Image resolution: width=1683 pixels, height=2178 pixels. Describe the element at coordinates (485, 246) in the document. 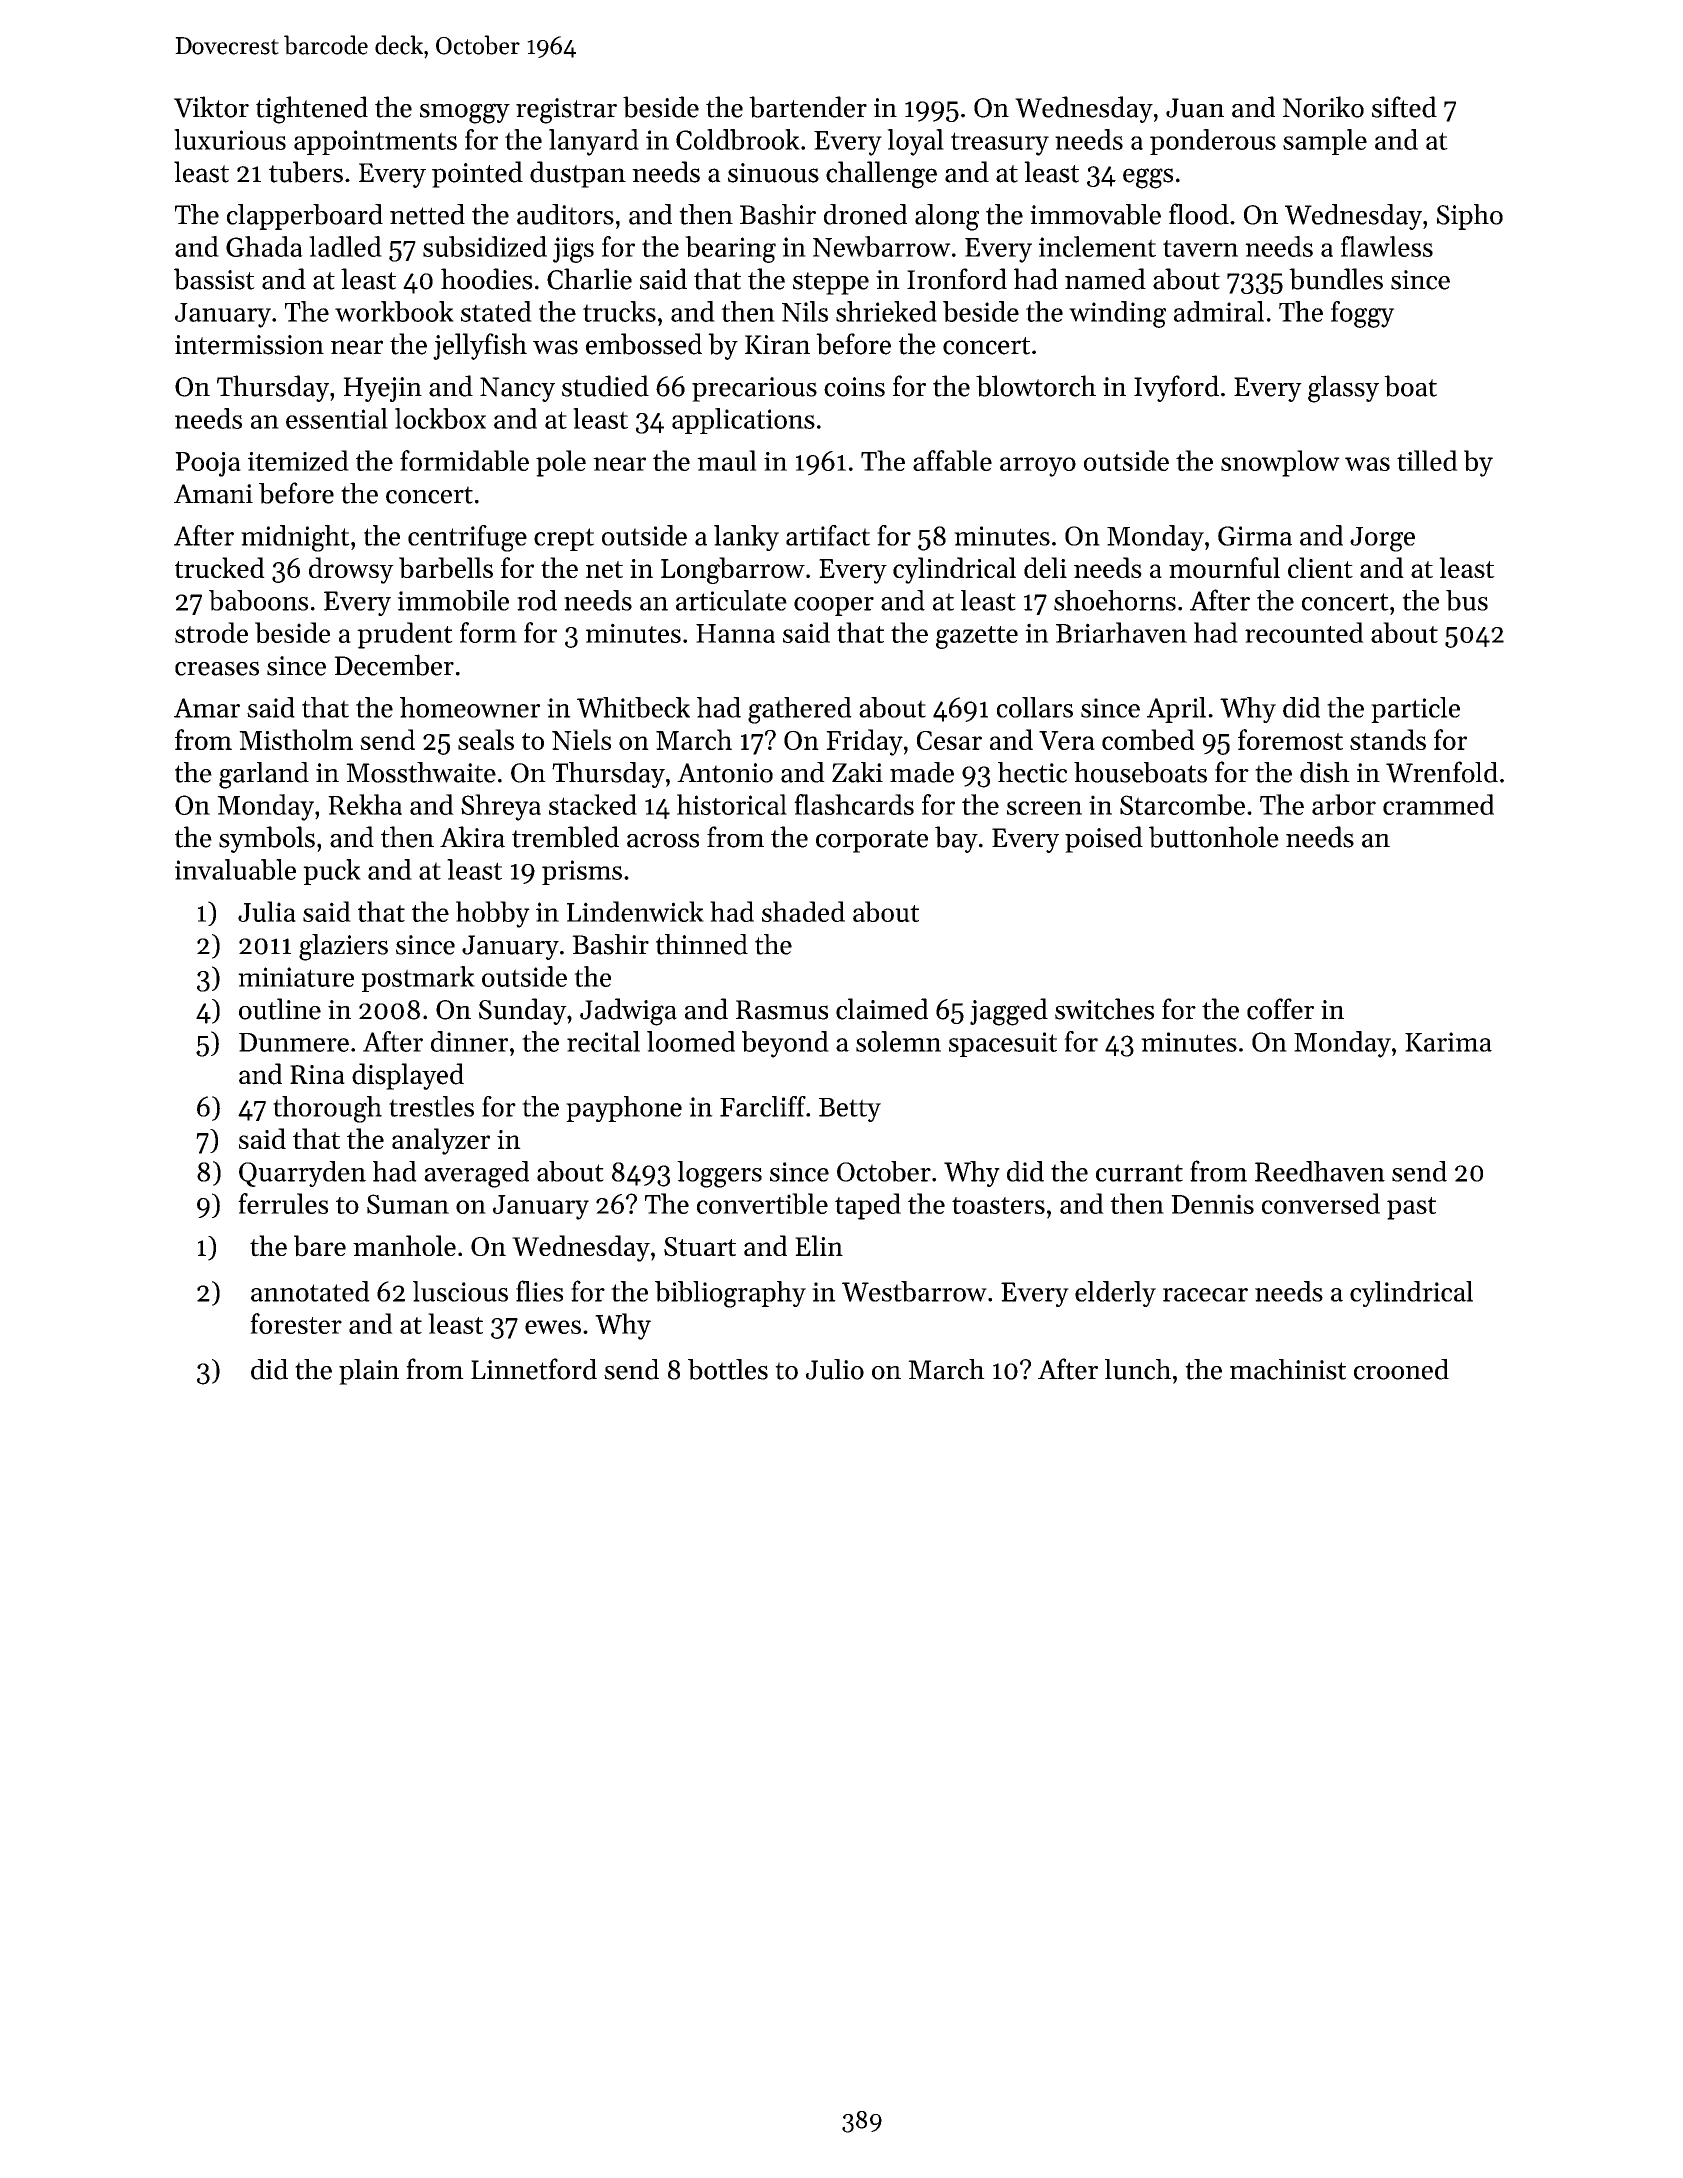

I see `subsidized` at that location.
